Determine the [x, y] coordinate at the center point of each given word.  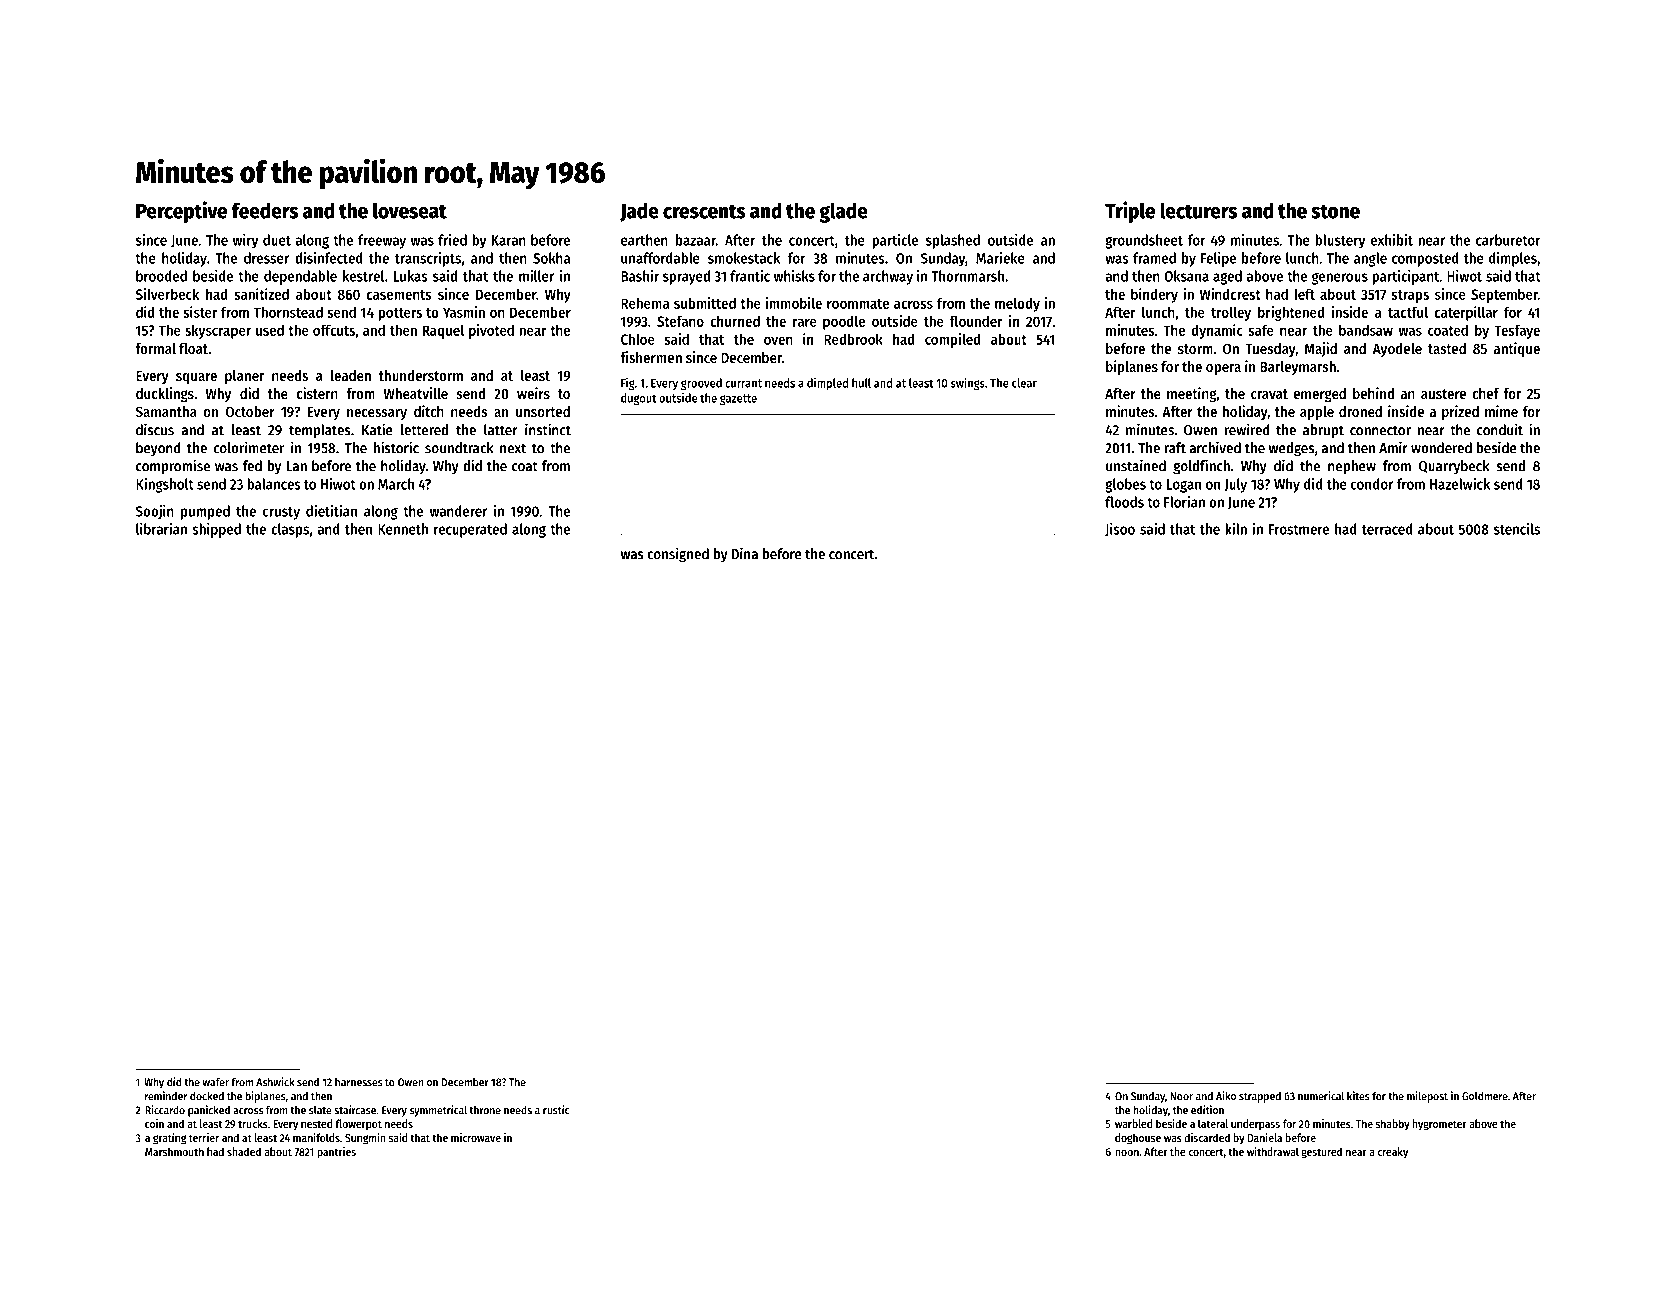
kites [1358, 1096]
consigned [678, 555]
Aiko [1226, 1096]
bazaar [696, 240]
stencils [1517, 529]
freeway [382, 241]
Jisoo [1120, 530]
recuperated [470, 530]
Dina [745, 553]
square [196, 378]
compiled [953, 340]
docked [207, 1096]
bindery [1154, 295]
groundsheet [1144, 241]
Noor [1182, 1096]
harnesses [359, 1082]
